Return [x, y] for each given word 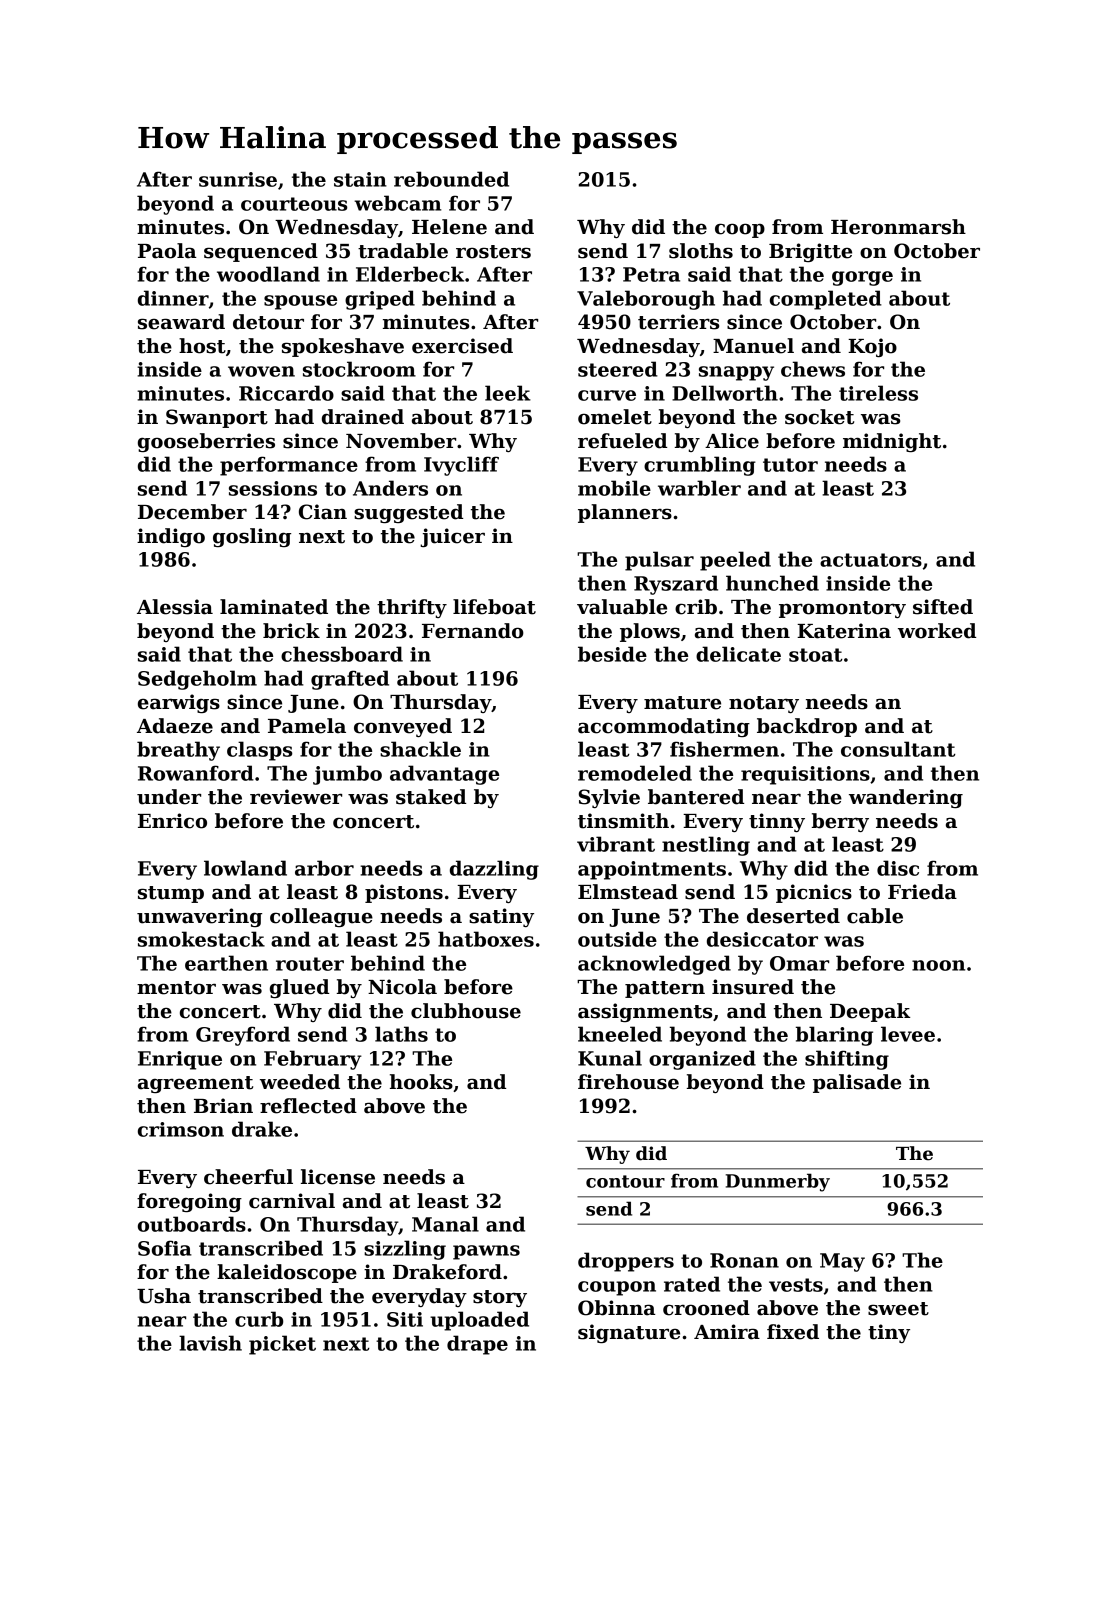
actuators [871, 560]
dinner [173, 298]
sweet [898, 1309]
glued [299, 988]
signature [629, 1333]
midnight [892, 442]
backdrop [807, 727]
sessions [273, 488]
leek [508, 393]
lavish [210, 1343]
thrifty [412, 608]
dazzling [494, 870]
